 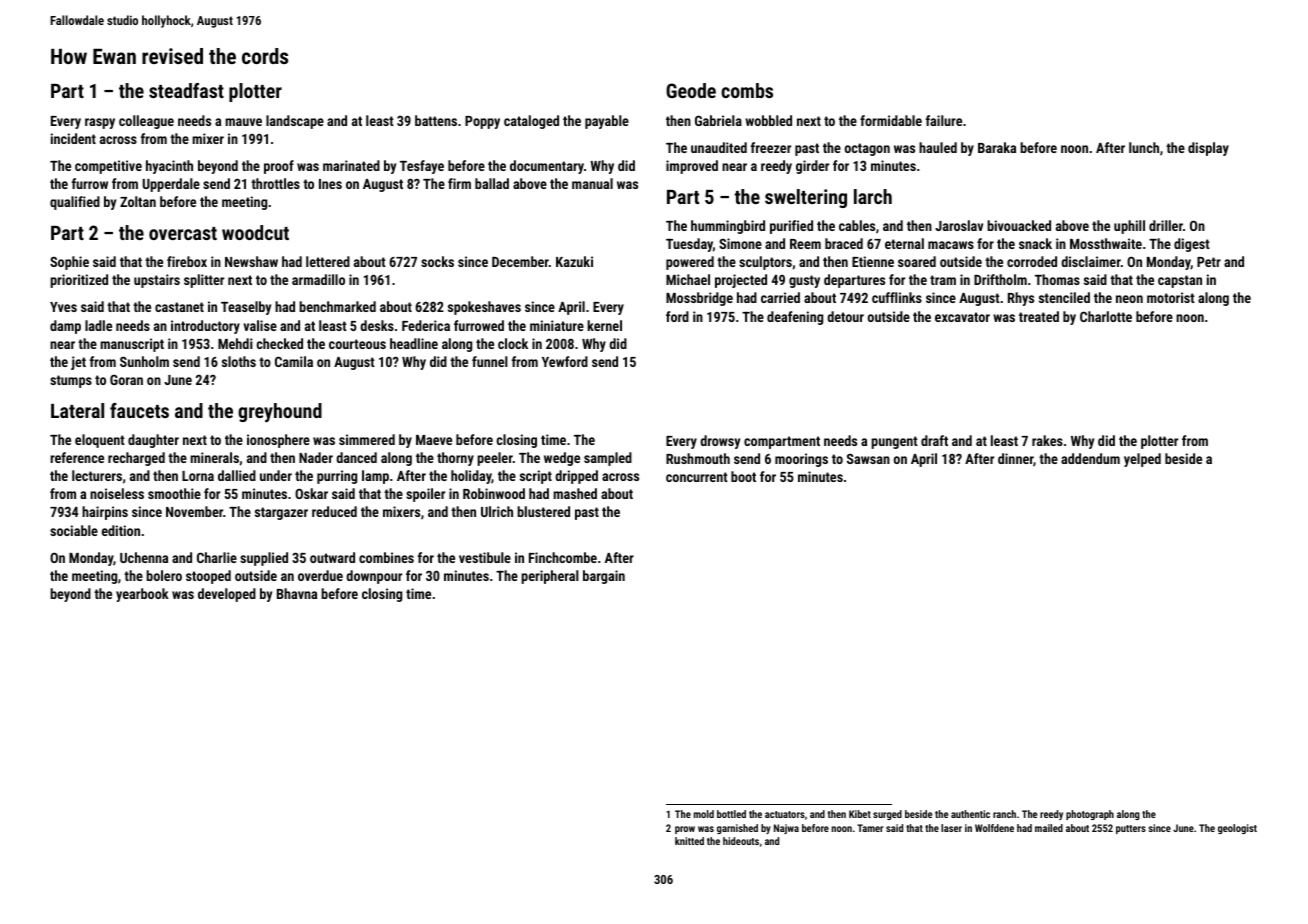 I want to click on Najwa, so click(x=786, y=829).
